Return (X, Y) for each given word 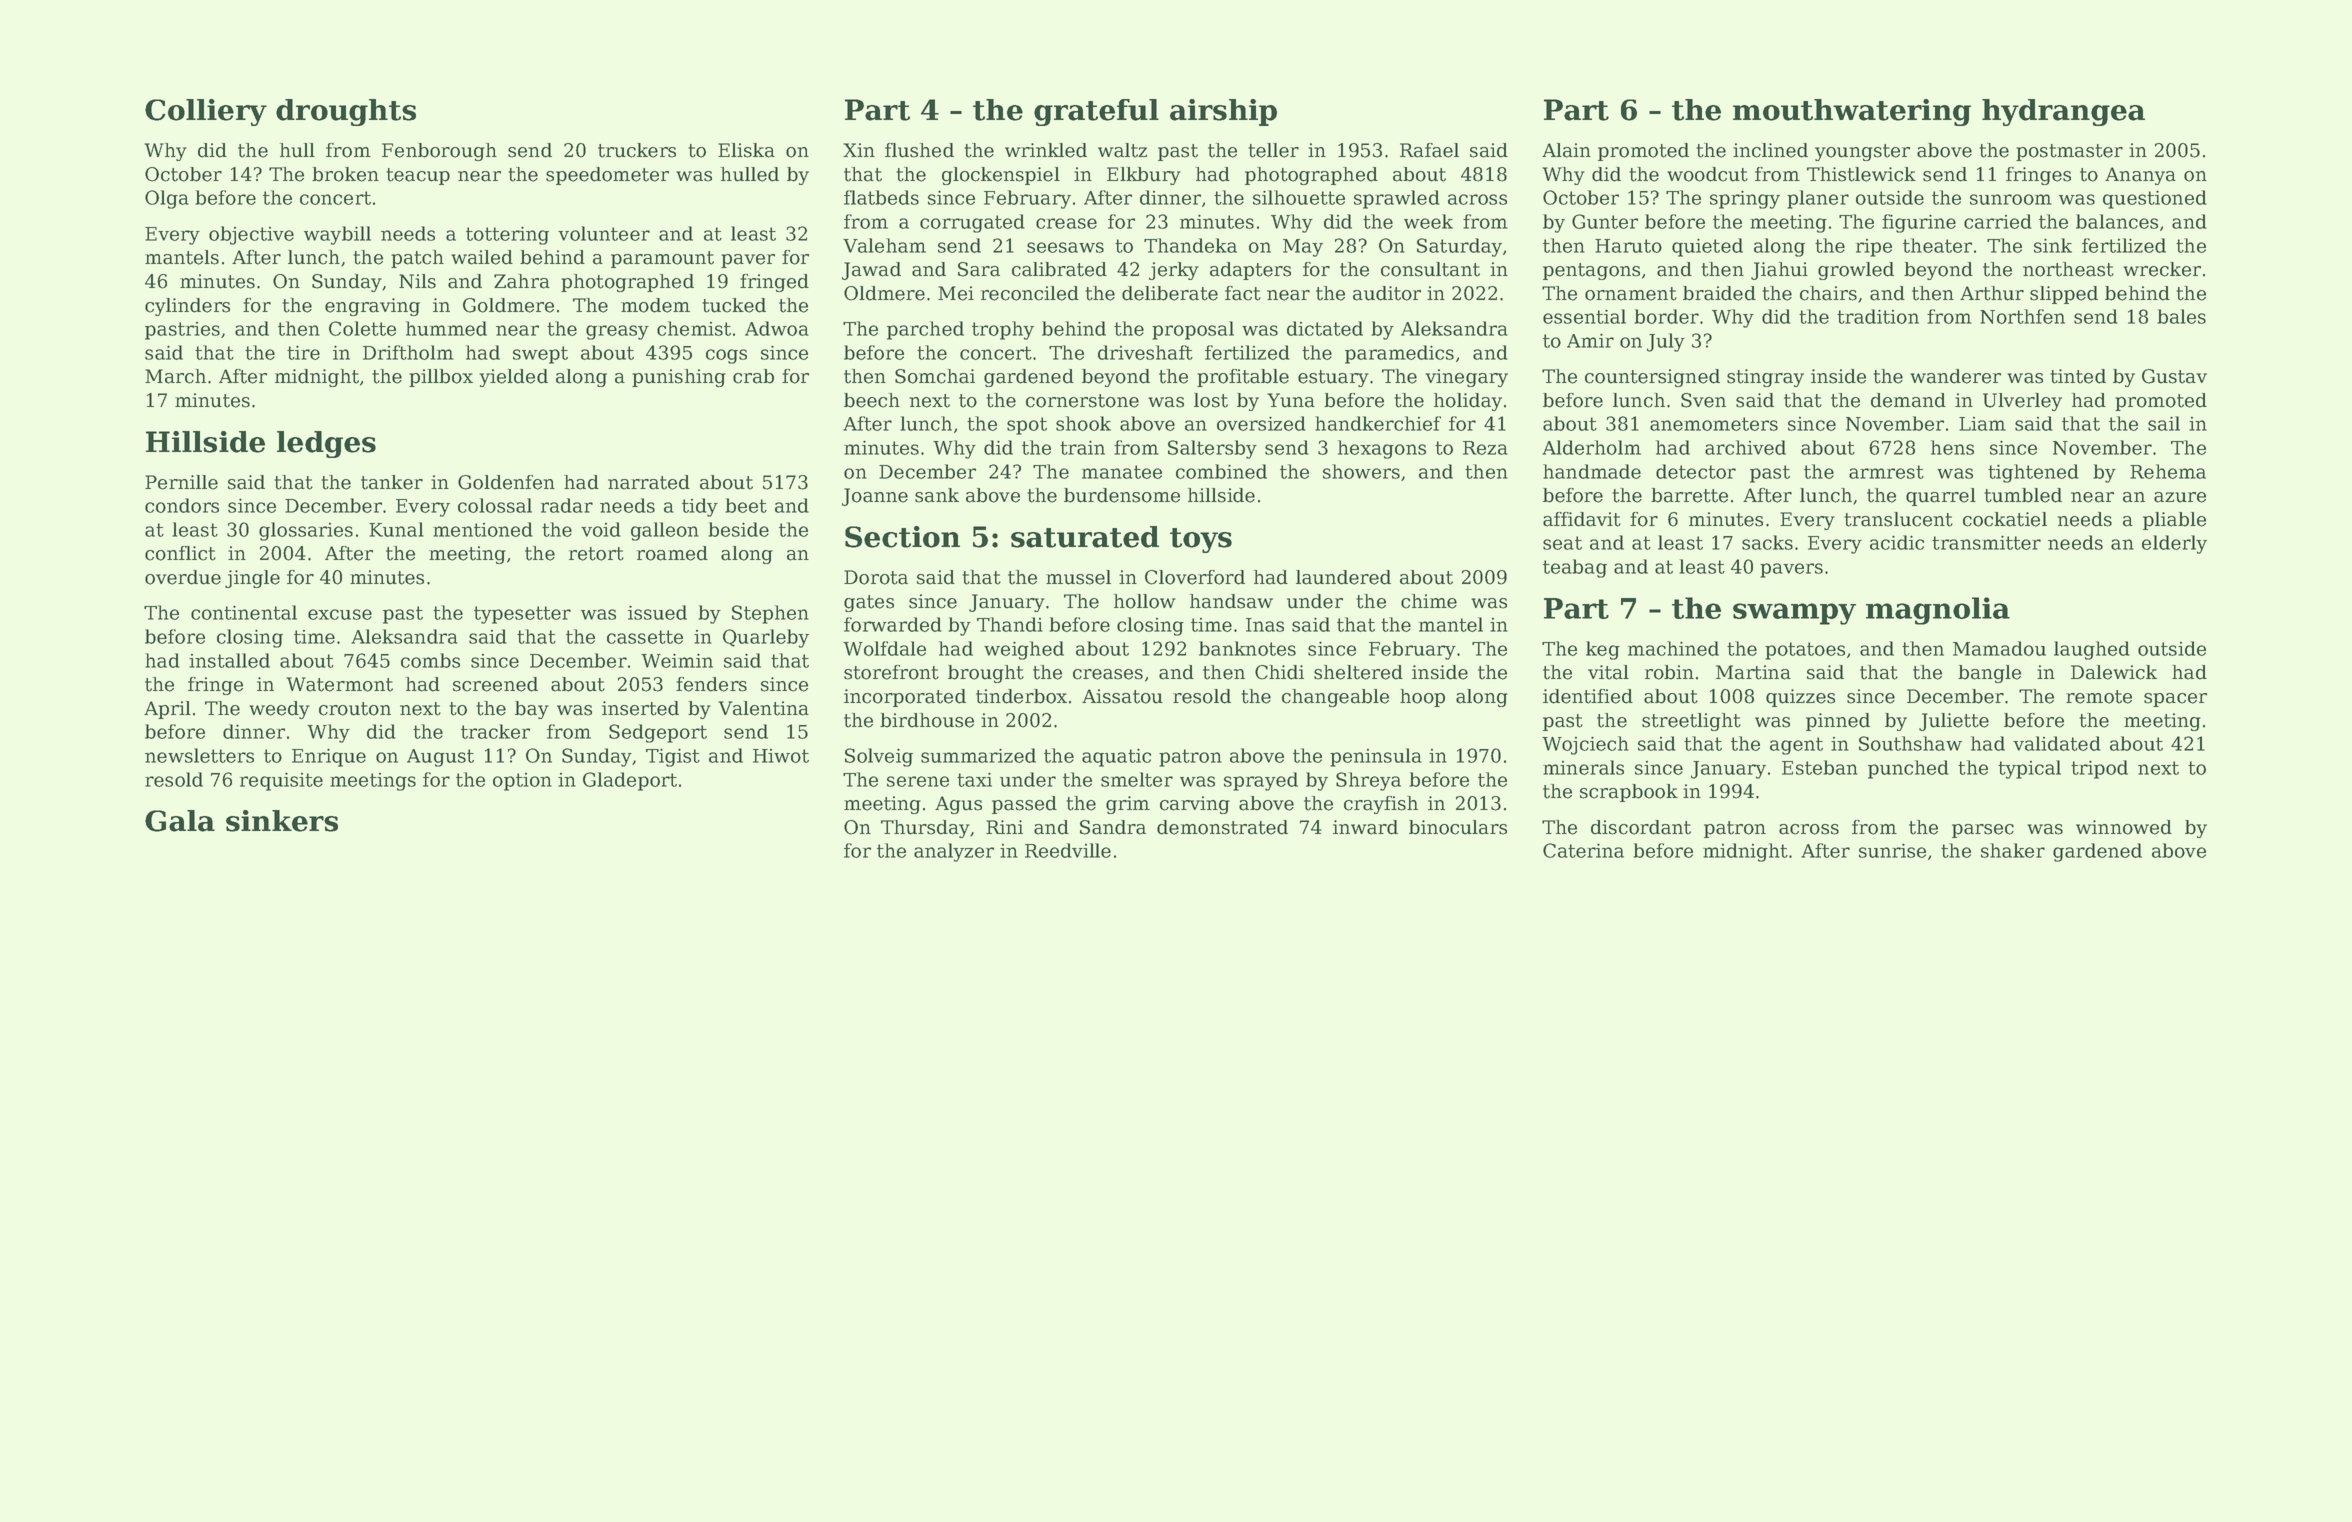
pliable (2174, 521)
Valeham (884, 245)
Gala (180, 821)
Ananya (2140, 176)
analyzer (954, 852)
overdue (183, 577)
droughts (346, 112)
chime (1429, 601)
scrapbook (1629, 793)
